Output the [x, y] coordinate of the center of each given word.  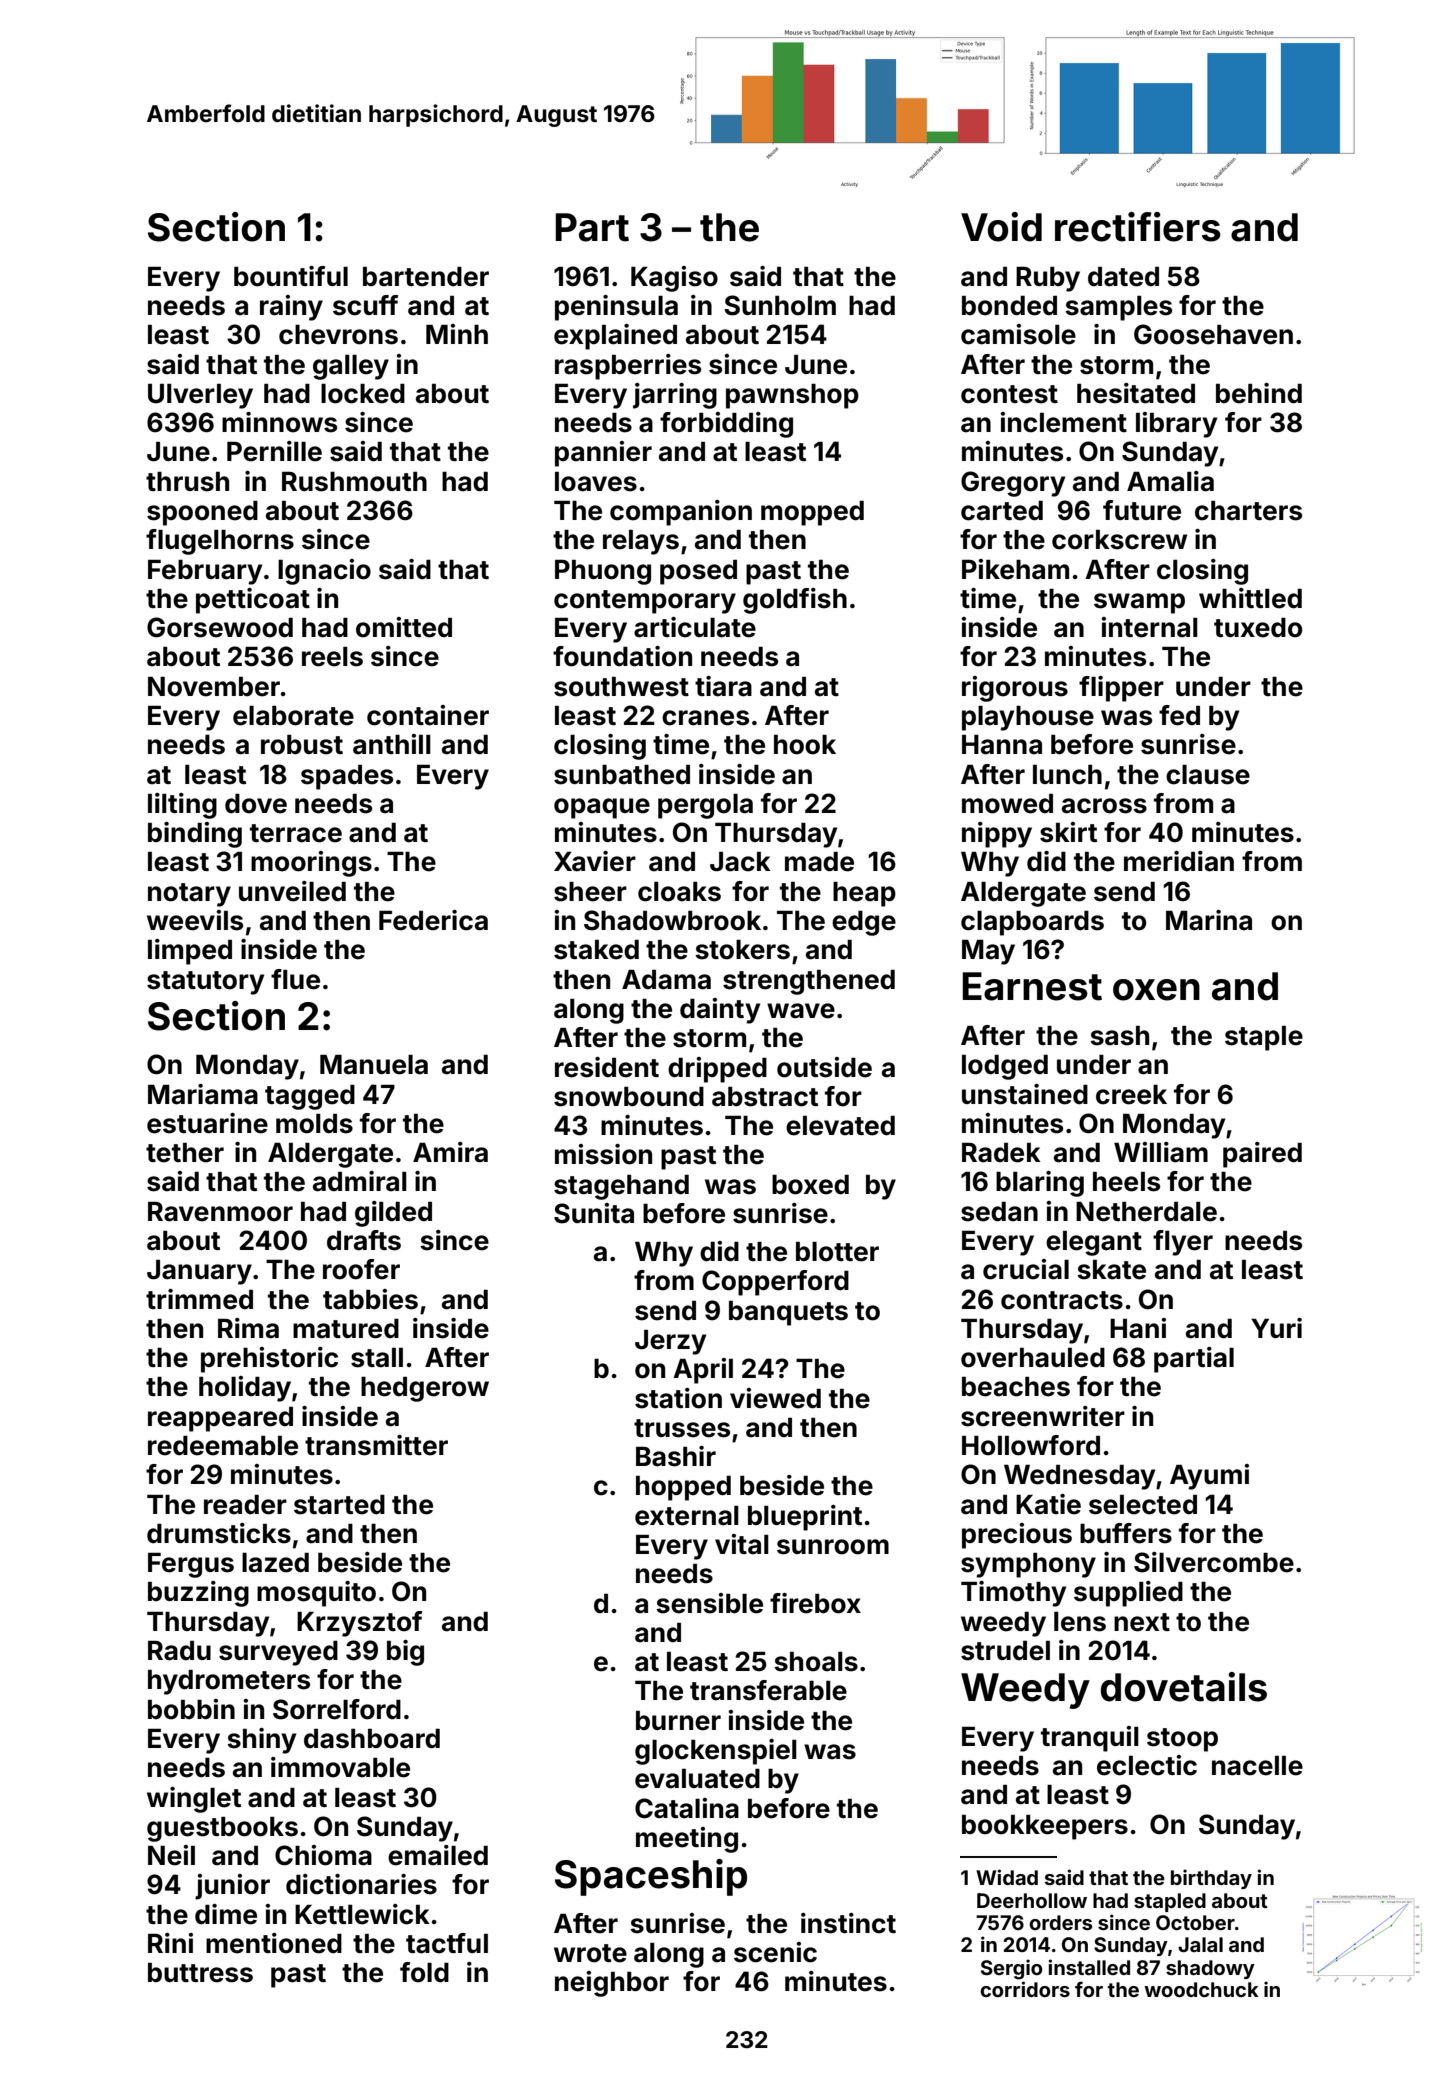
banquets [788, 1313]
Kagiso [674, 279]
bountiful [291, 276]
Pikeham [1015, 569]
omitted [404, 627]
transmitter [376, 1445]
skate [1111, 1270]
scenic [775, 1952]
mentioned [274, 1943]
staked [596, 950]
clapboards [1032, 923]
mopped [812, 513]
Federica [433, 920]
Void [1001, 227]
